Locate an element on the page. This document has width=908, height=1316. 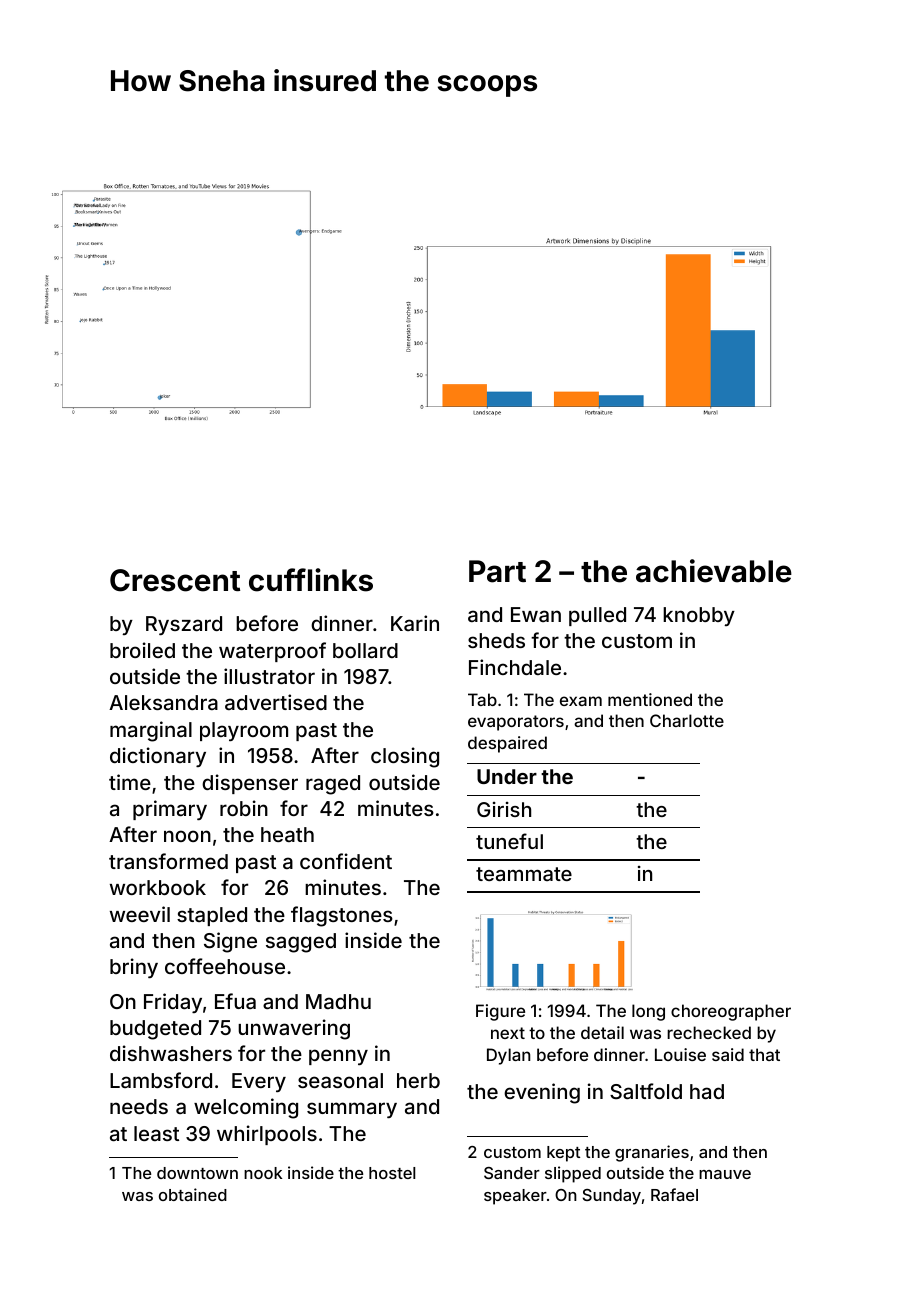
dispenser is located at coordinates (250, 784).
